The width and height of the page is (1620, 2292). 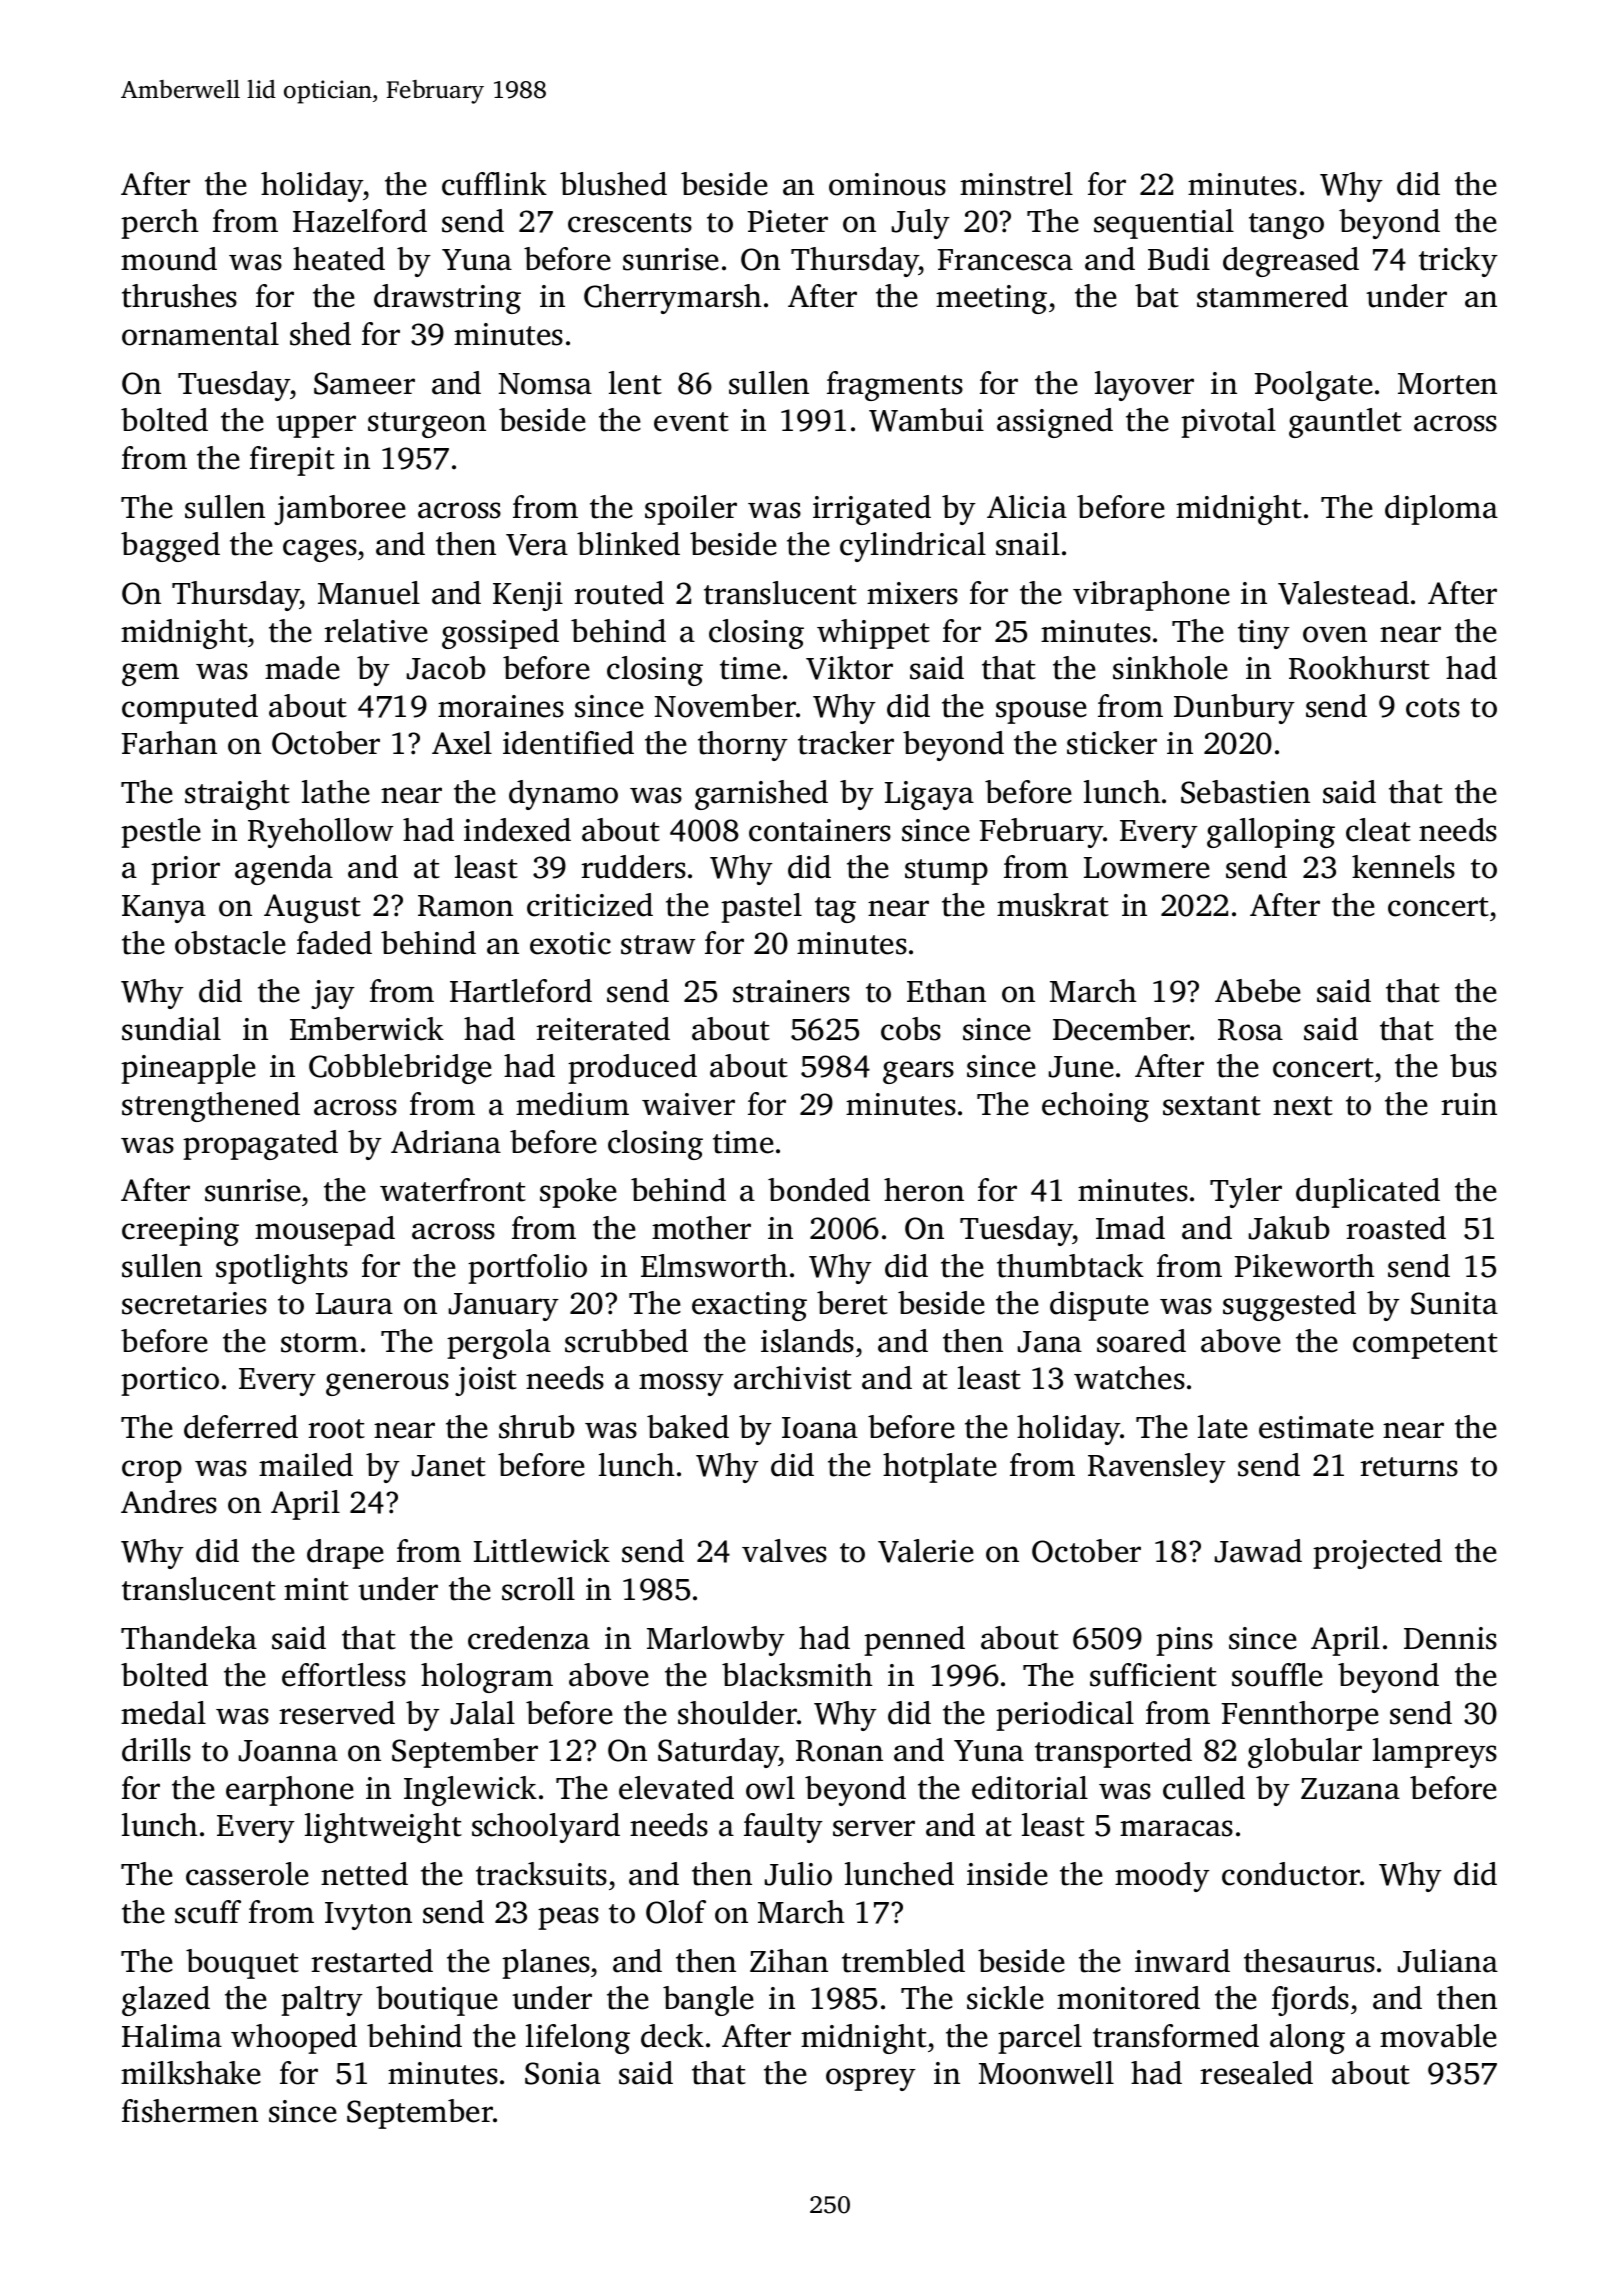 I want to click on waiver, so click(x=688, y=1104).
